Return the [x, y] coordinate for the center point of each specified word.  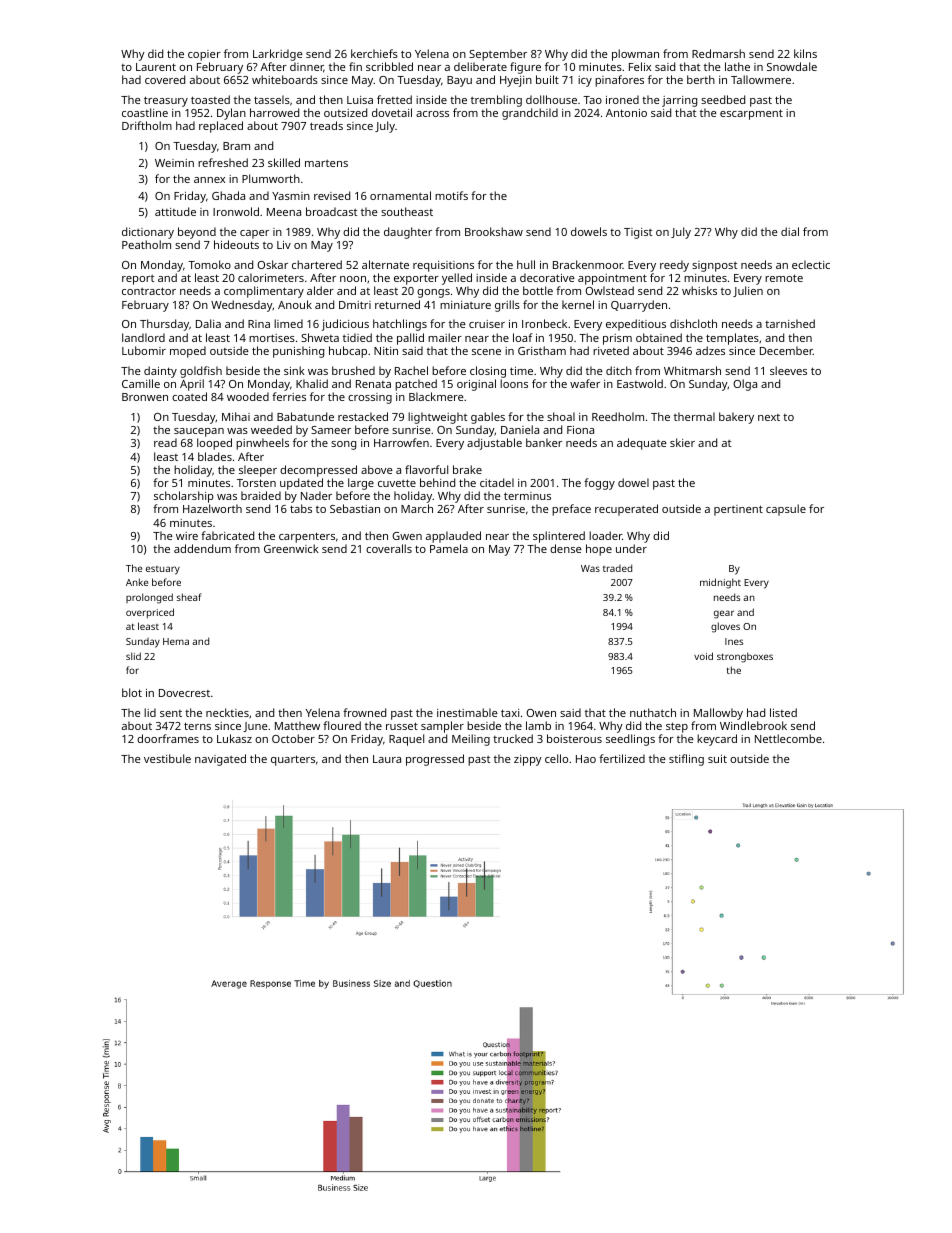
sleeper [258, 471]
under [631, 548]
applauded [453, 537]
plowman [635, 55]
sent [171, 713]
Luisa [360, 100]
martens [326, 163]
